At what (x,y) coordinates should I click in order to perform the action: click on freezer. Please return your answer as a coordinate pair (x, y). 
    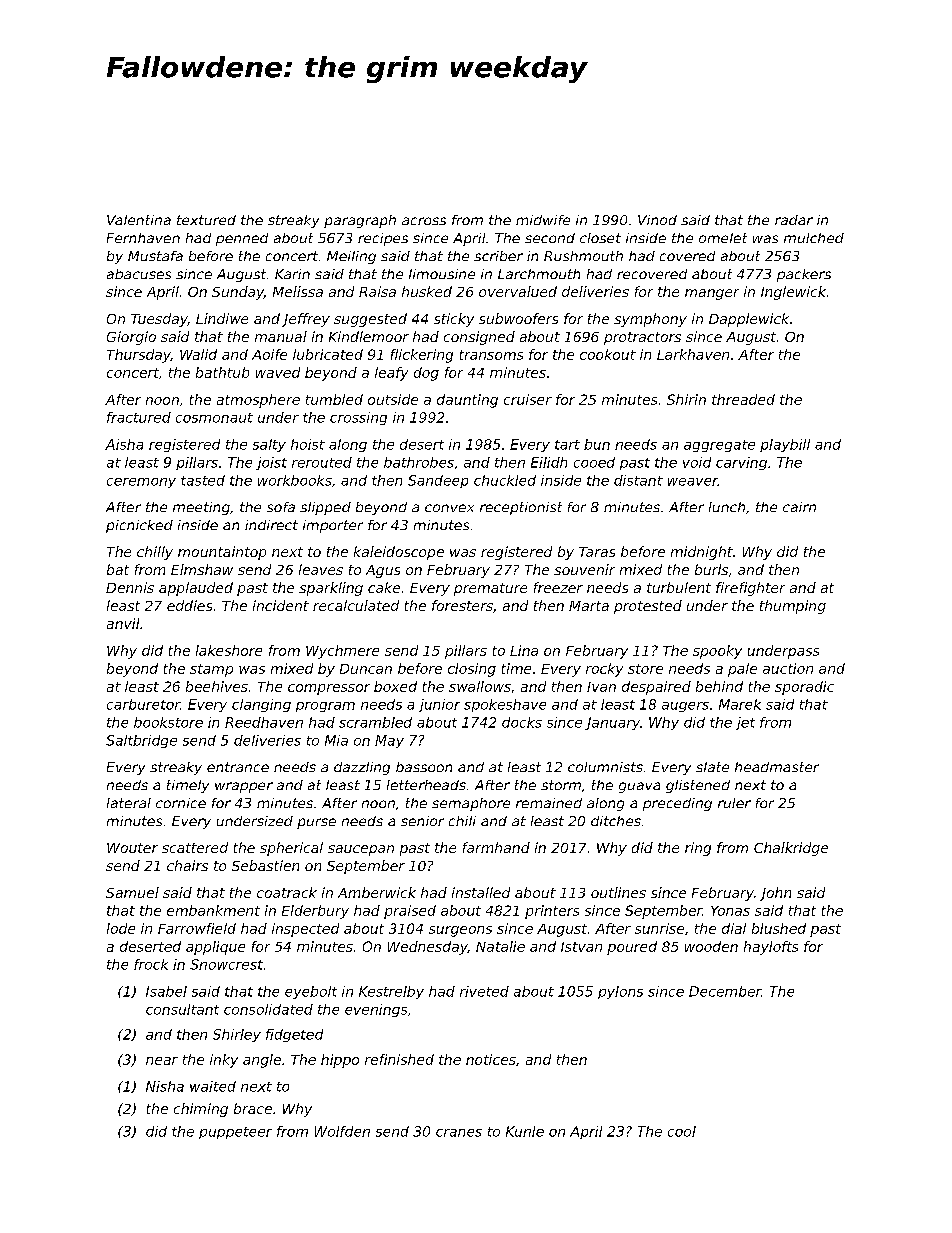
    Looking at the image, I should click on (558, 587).
